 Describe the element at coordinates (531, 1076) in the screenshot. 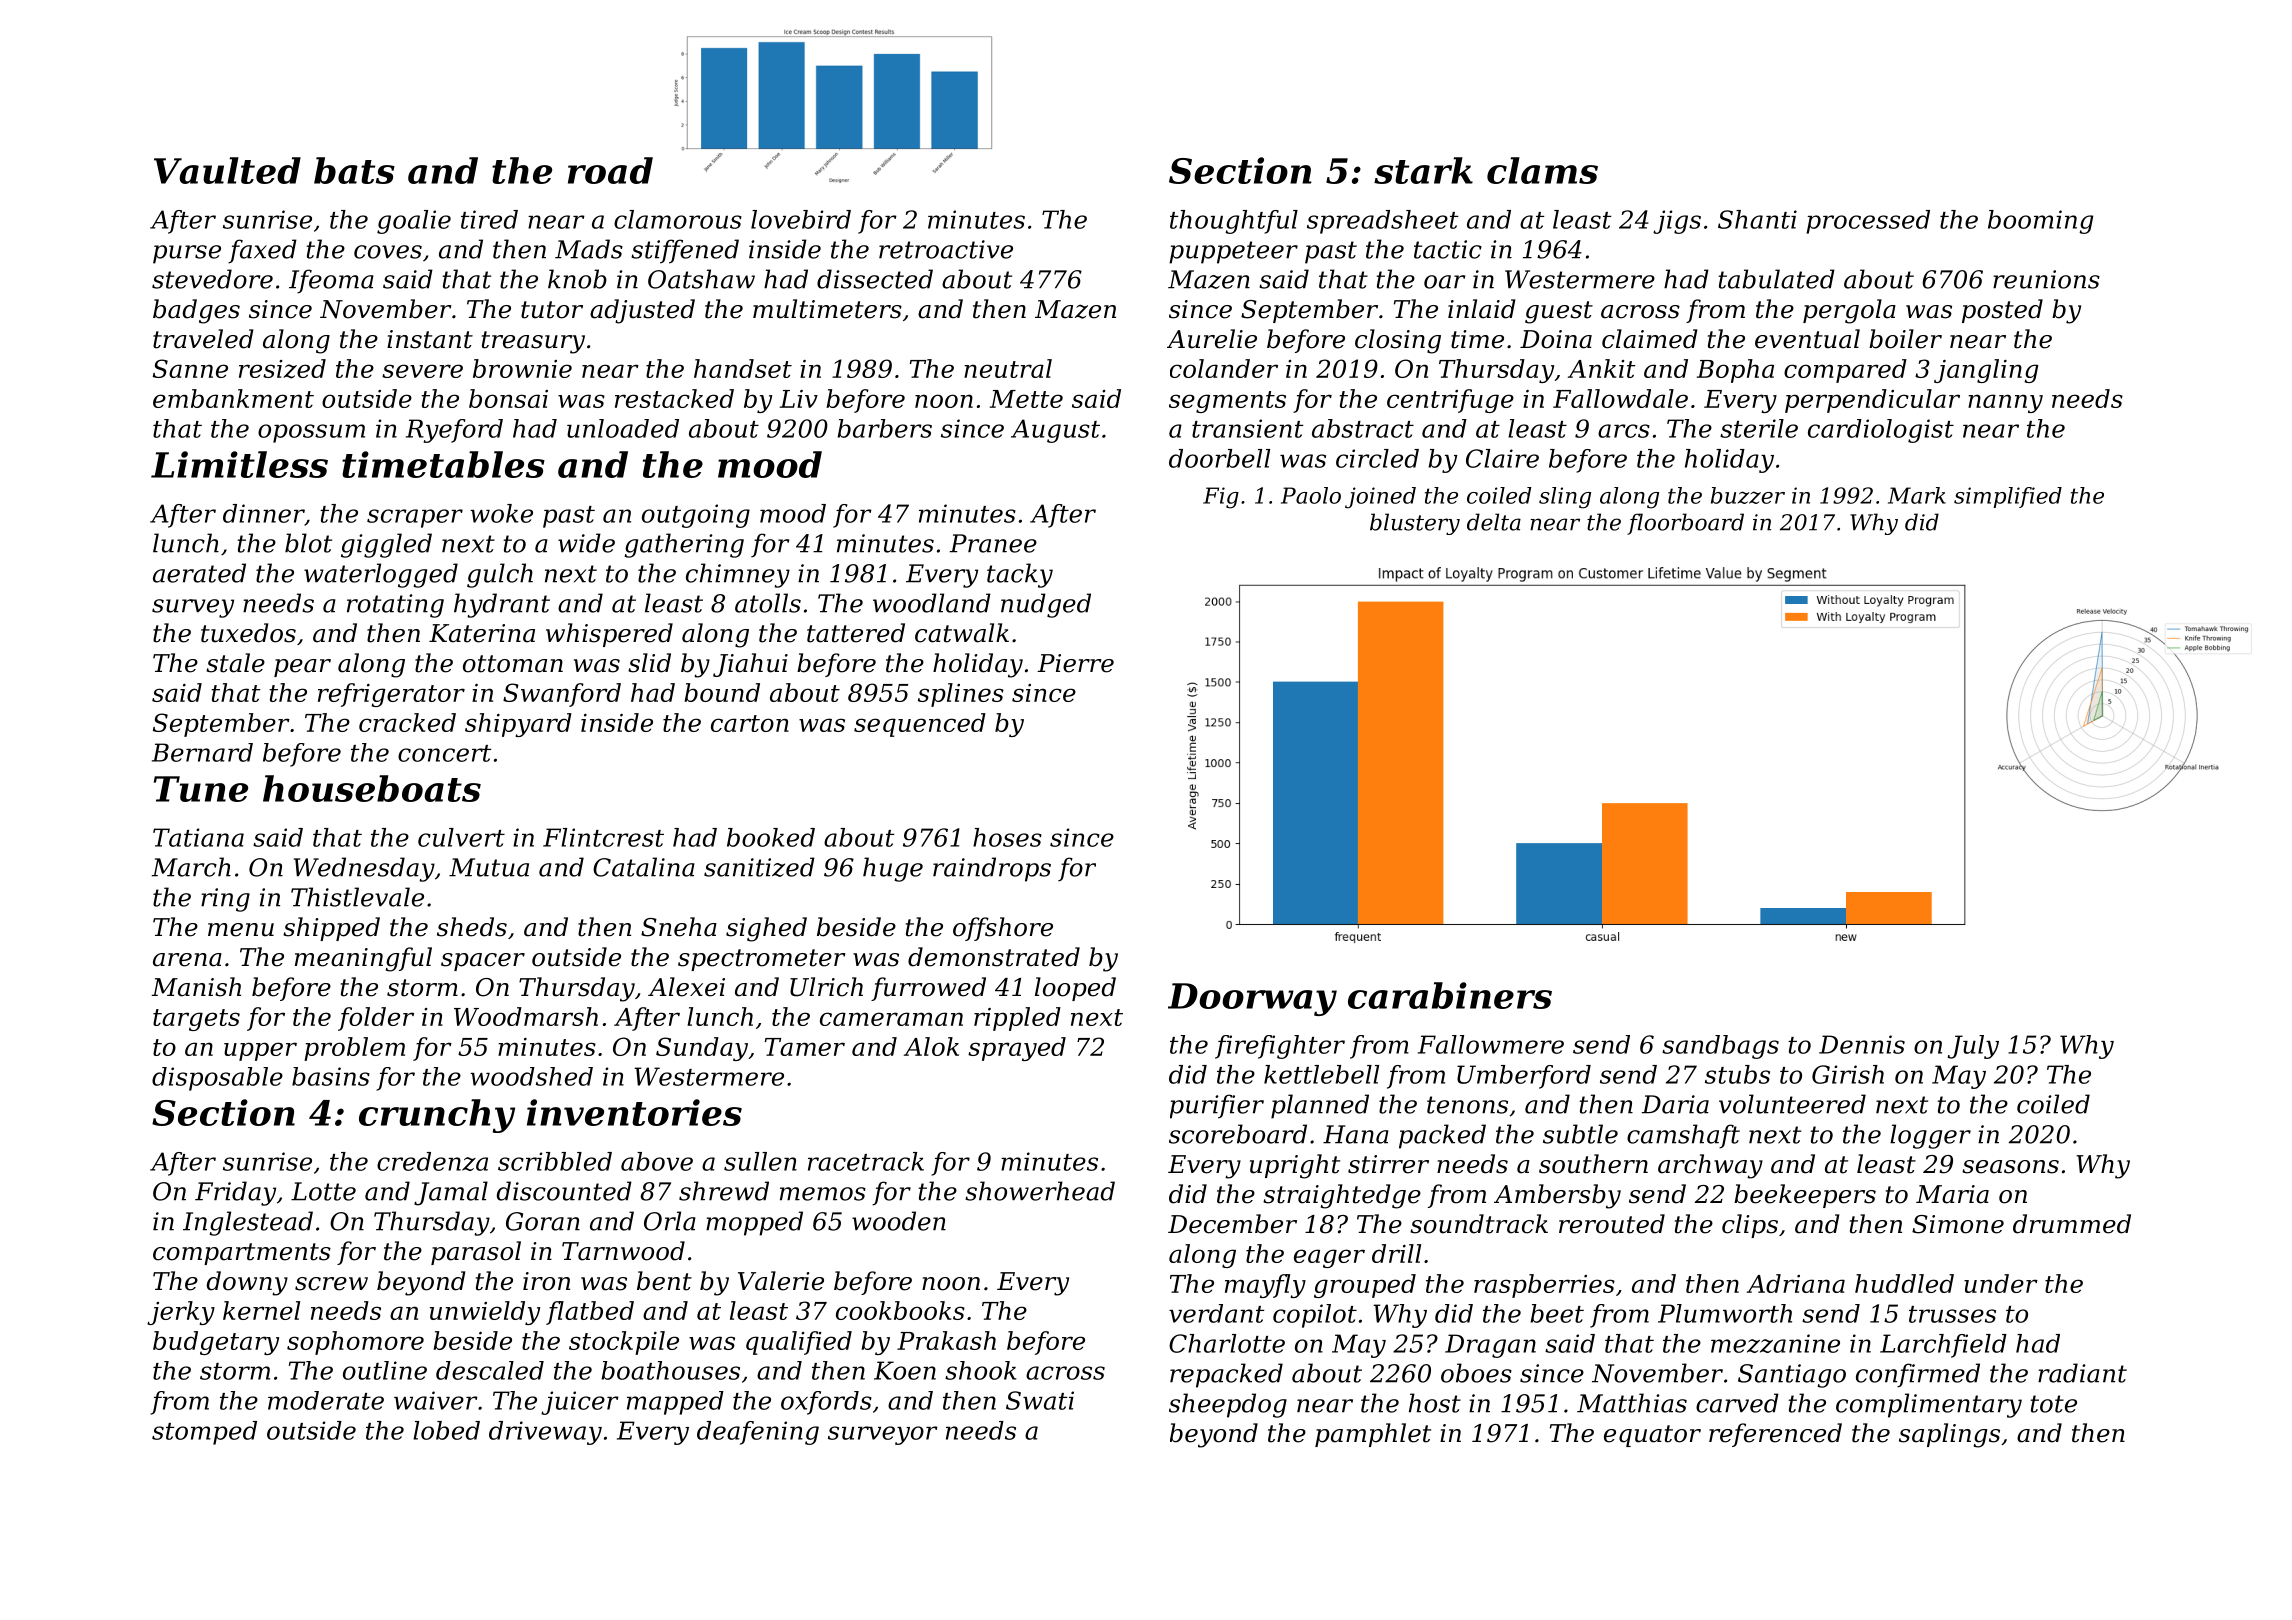

I see `woodshed` at that location.
